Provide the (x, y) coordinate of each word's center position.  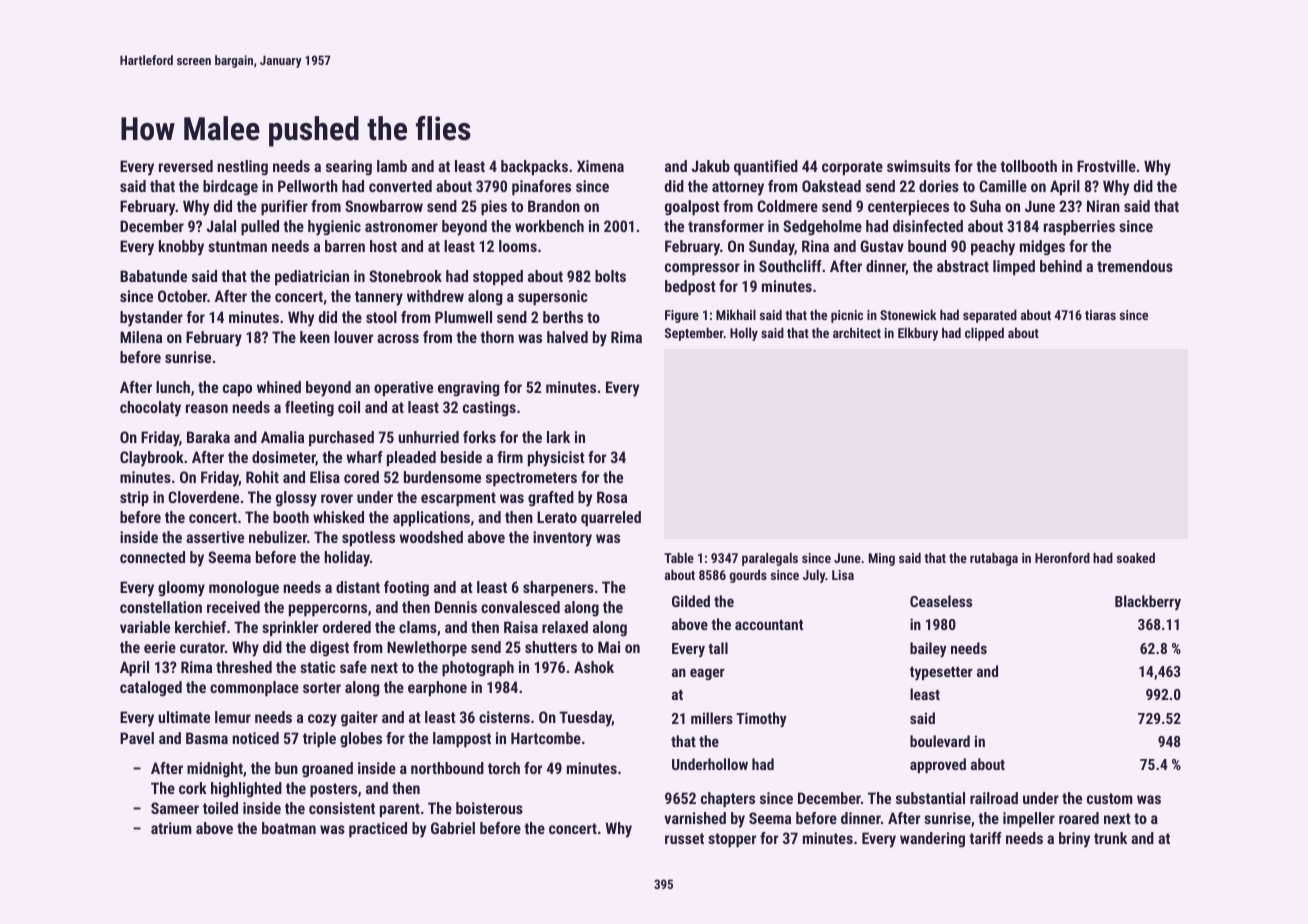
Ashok (594, 667)
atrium (171, 828)
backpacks (534, 167)
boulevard (940, 741)
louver (353, 337)
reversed (186, 166)
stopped (498, 277)
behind (1061, 266)
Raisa (521, 627)
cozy (322, 720)
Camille (1003, 186)
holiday (347, 559)
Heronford (1062, 557)
